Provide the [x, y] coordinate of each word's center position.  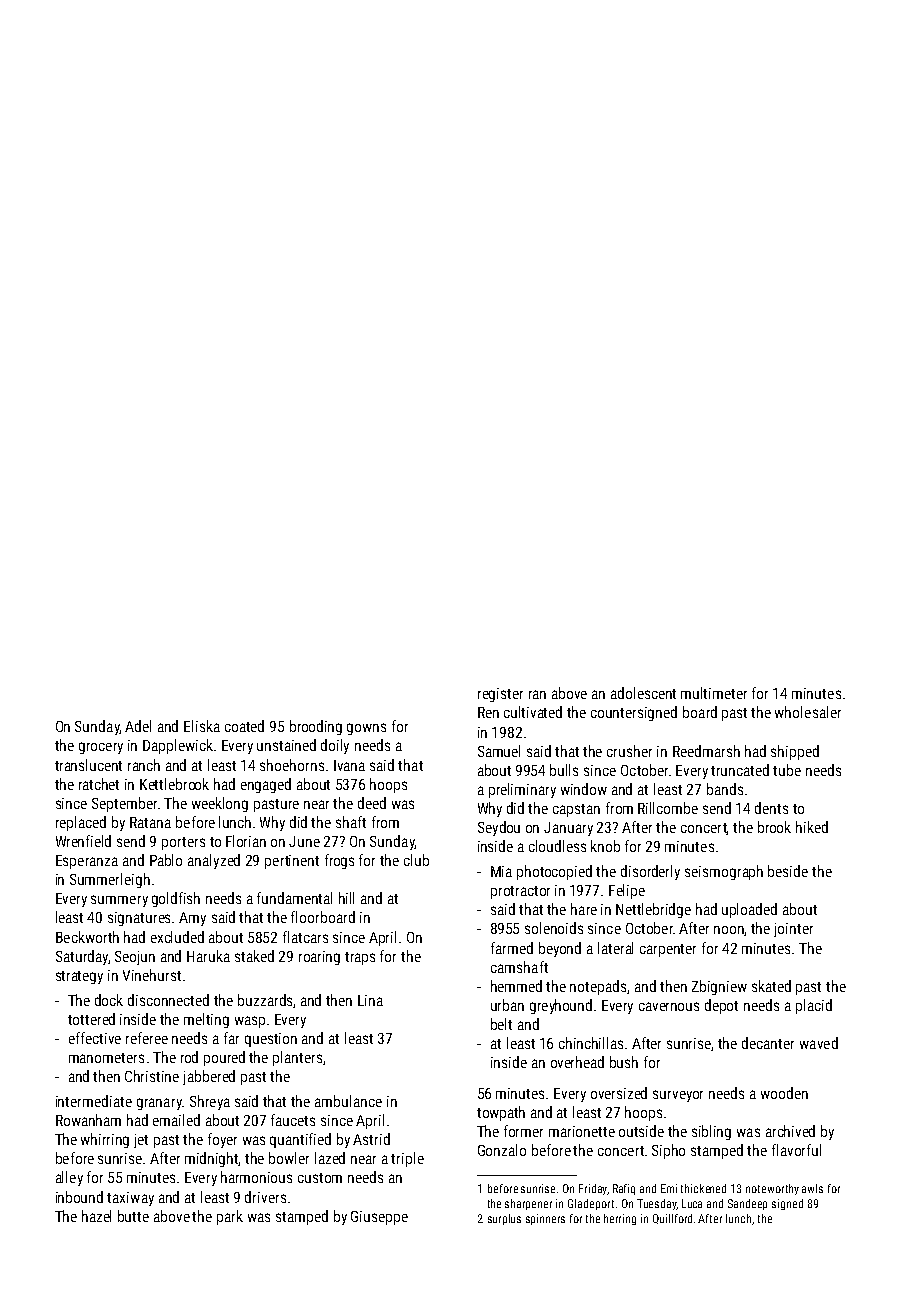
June [304, 841]
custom [320, 1178]
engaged [266, 785]
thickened [703, 1188]
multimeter [714, 693]
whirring [105, 1140]
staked [254, 956]
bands [725, 789]
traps [360, 958]
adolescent [643, 693]
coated [244, 726]
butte [133, 1216]
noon [729, 931]
